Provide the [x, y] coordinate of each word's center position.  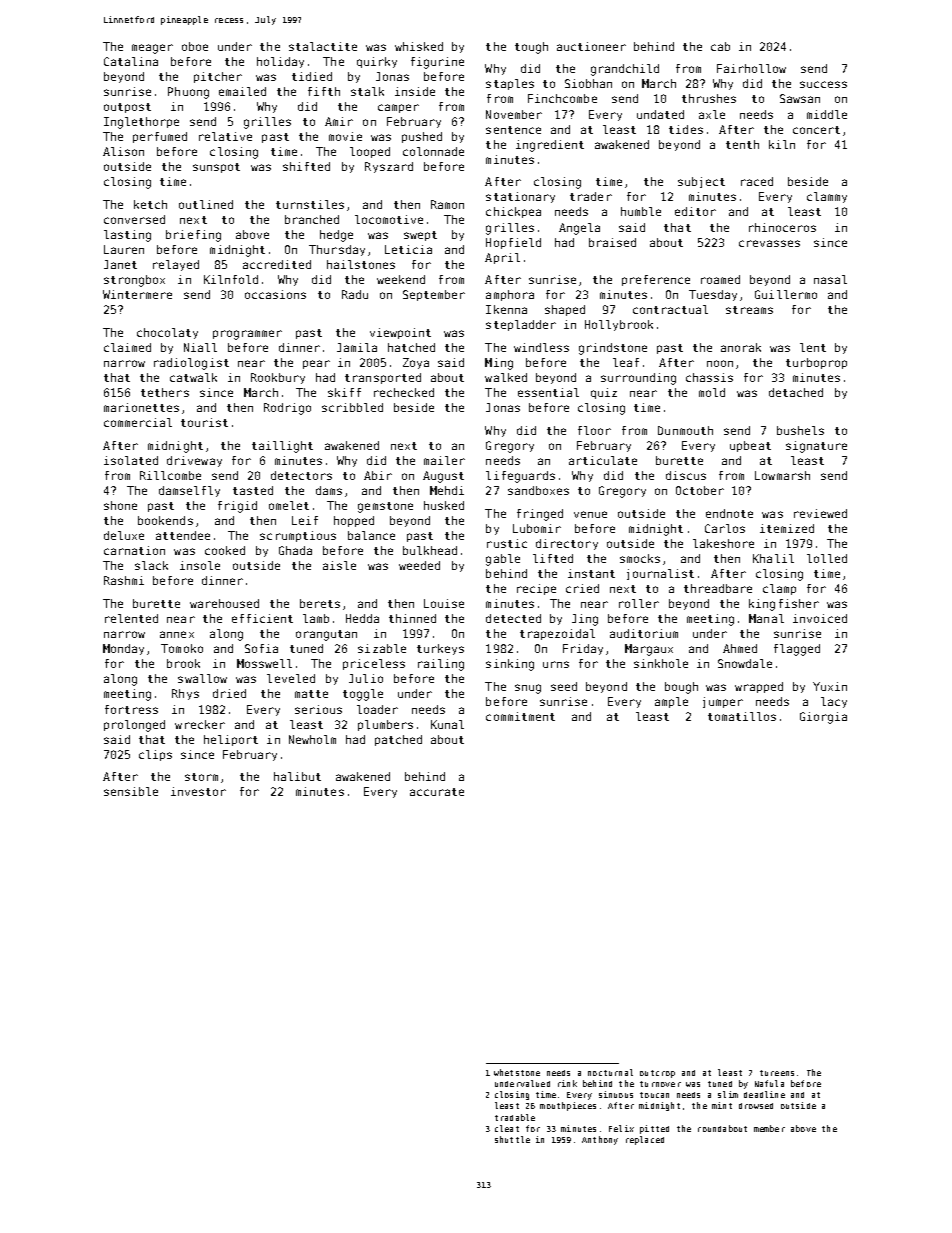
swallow [202, 678]
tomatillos [742, 716]
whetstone [517, 1072]
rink [567, 1083]
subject [701, 182]
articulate [603, 460]
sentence [513, 130]
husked [444, 505]
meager [152, 49]
